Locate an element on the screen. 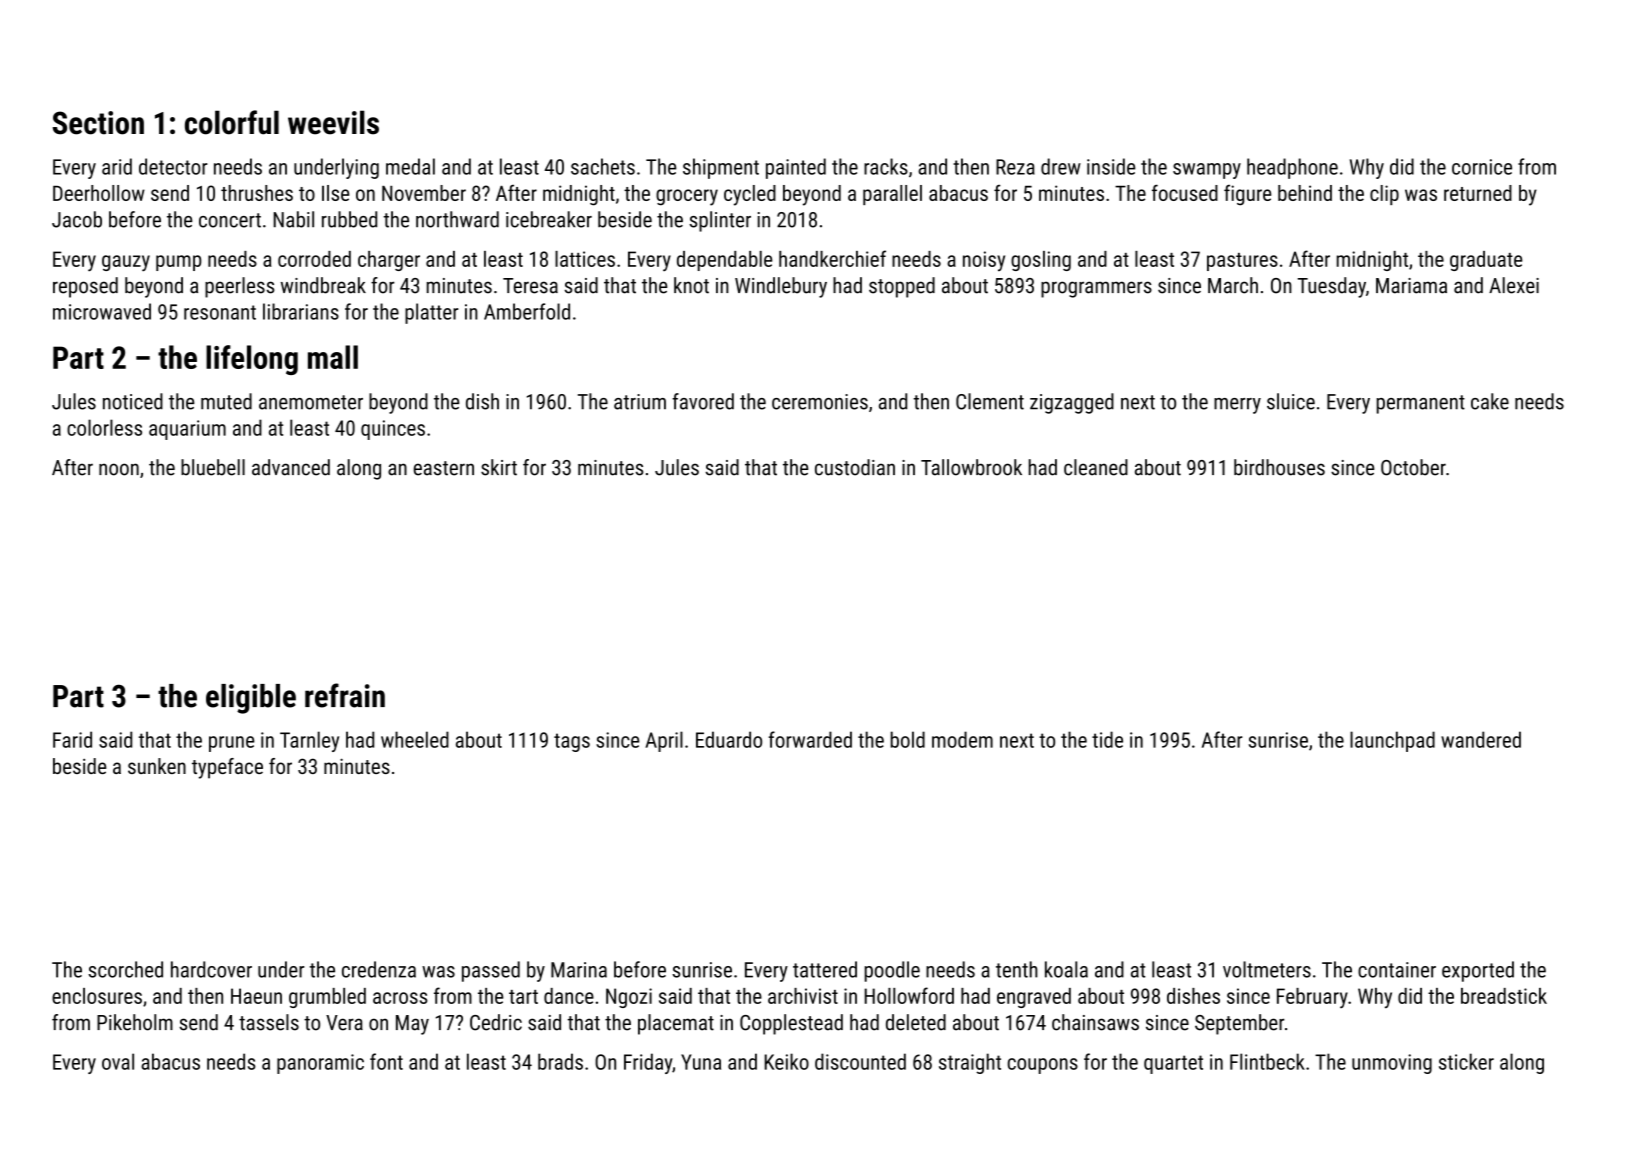  colorful is located at coordinates (232, 122).
